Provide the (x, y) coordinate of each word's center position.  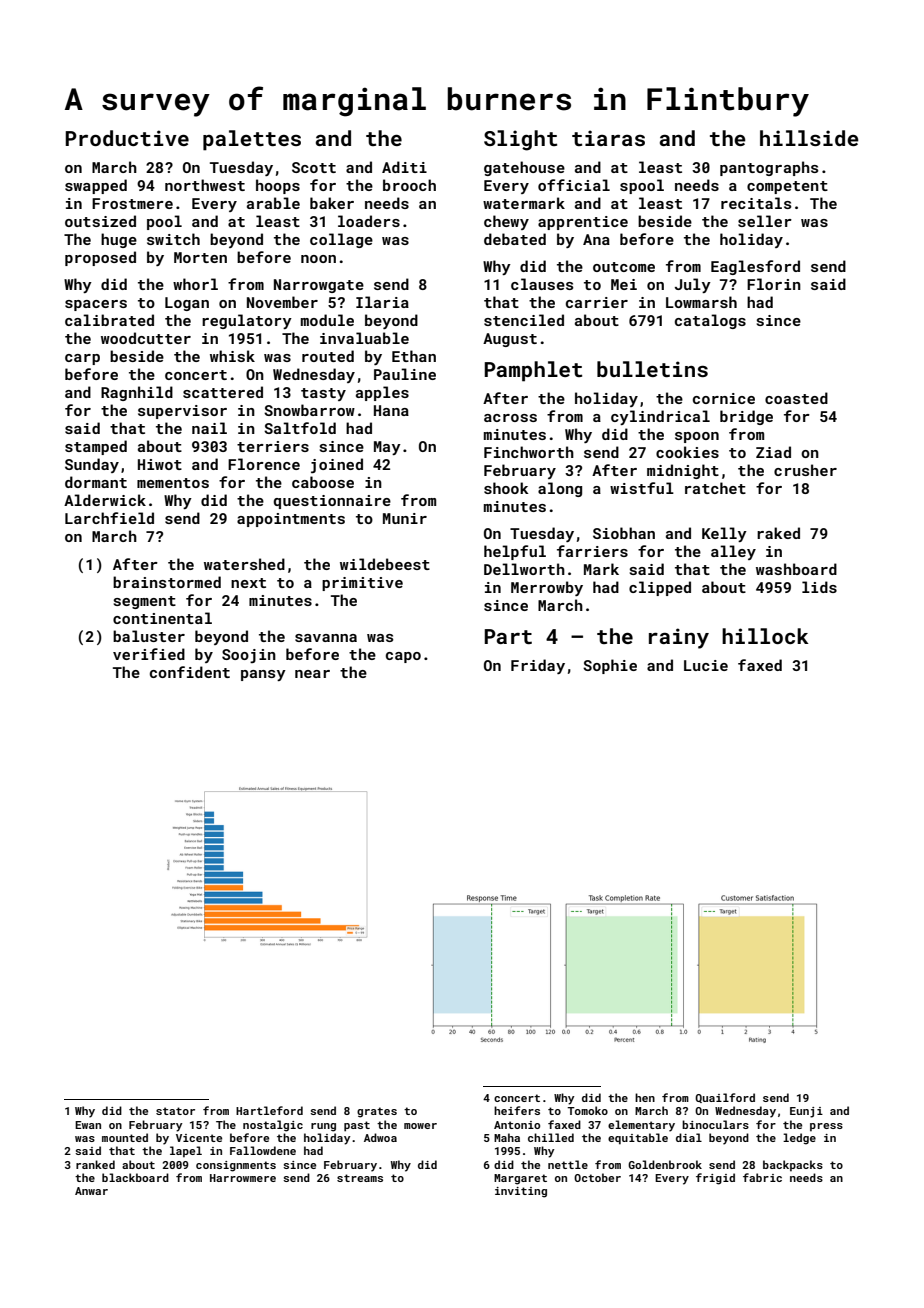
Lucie (706, 665)
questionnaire (332, 502)
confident (190, 672)
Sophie (610, 666)
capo (403, 657)
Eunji (806, 1112)
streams (360, 1178)
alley (733, 552)
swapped (96, 186)
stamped (96, 447)
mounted (125, 1137)
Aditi (404, 167)
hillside (809, 138)
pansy (263, 675)
